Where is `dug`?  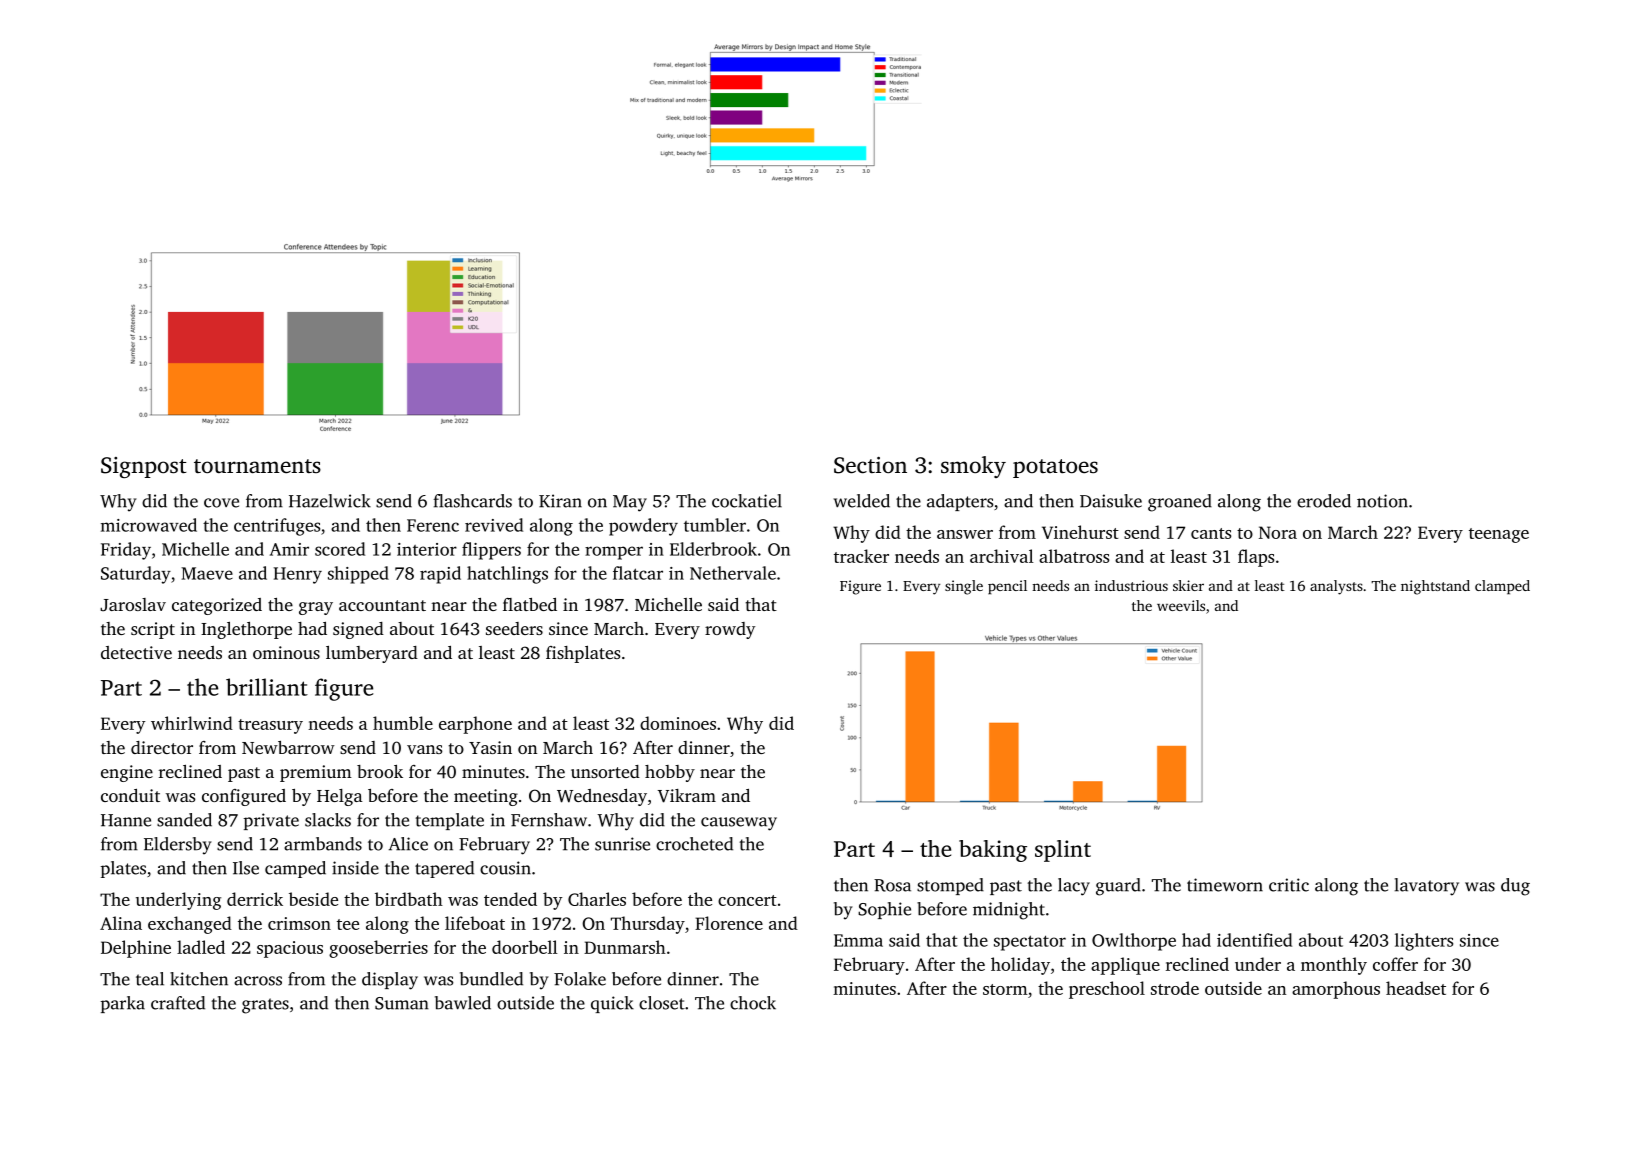 dug is located at coordinates (1515, 887).
